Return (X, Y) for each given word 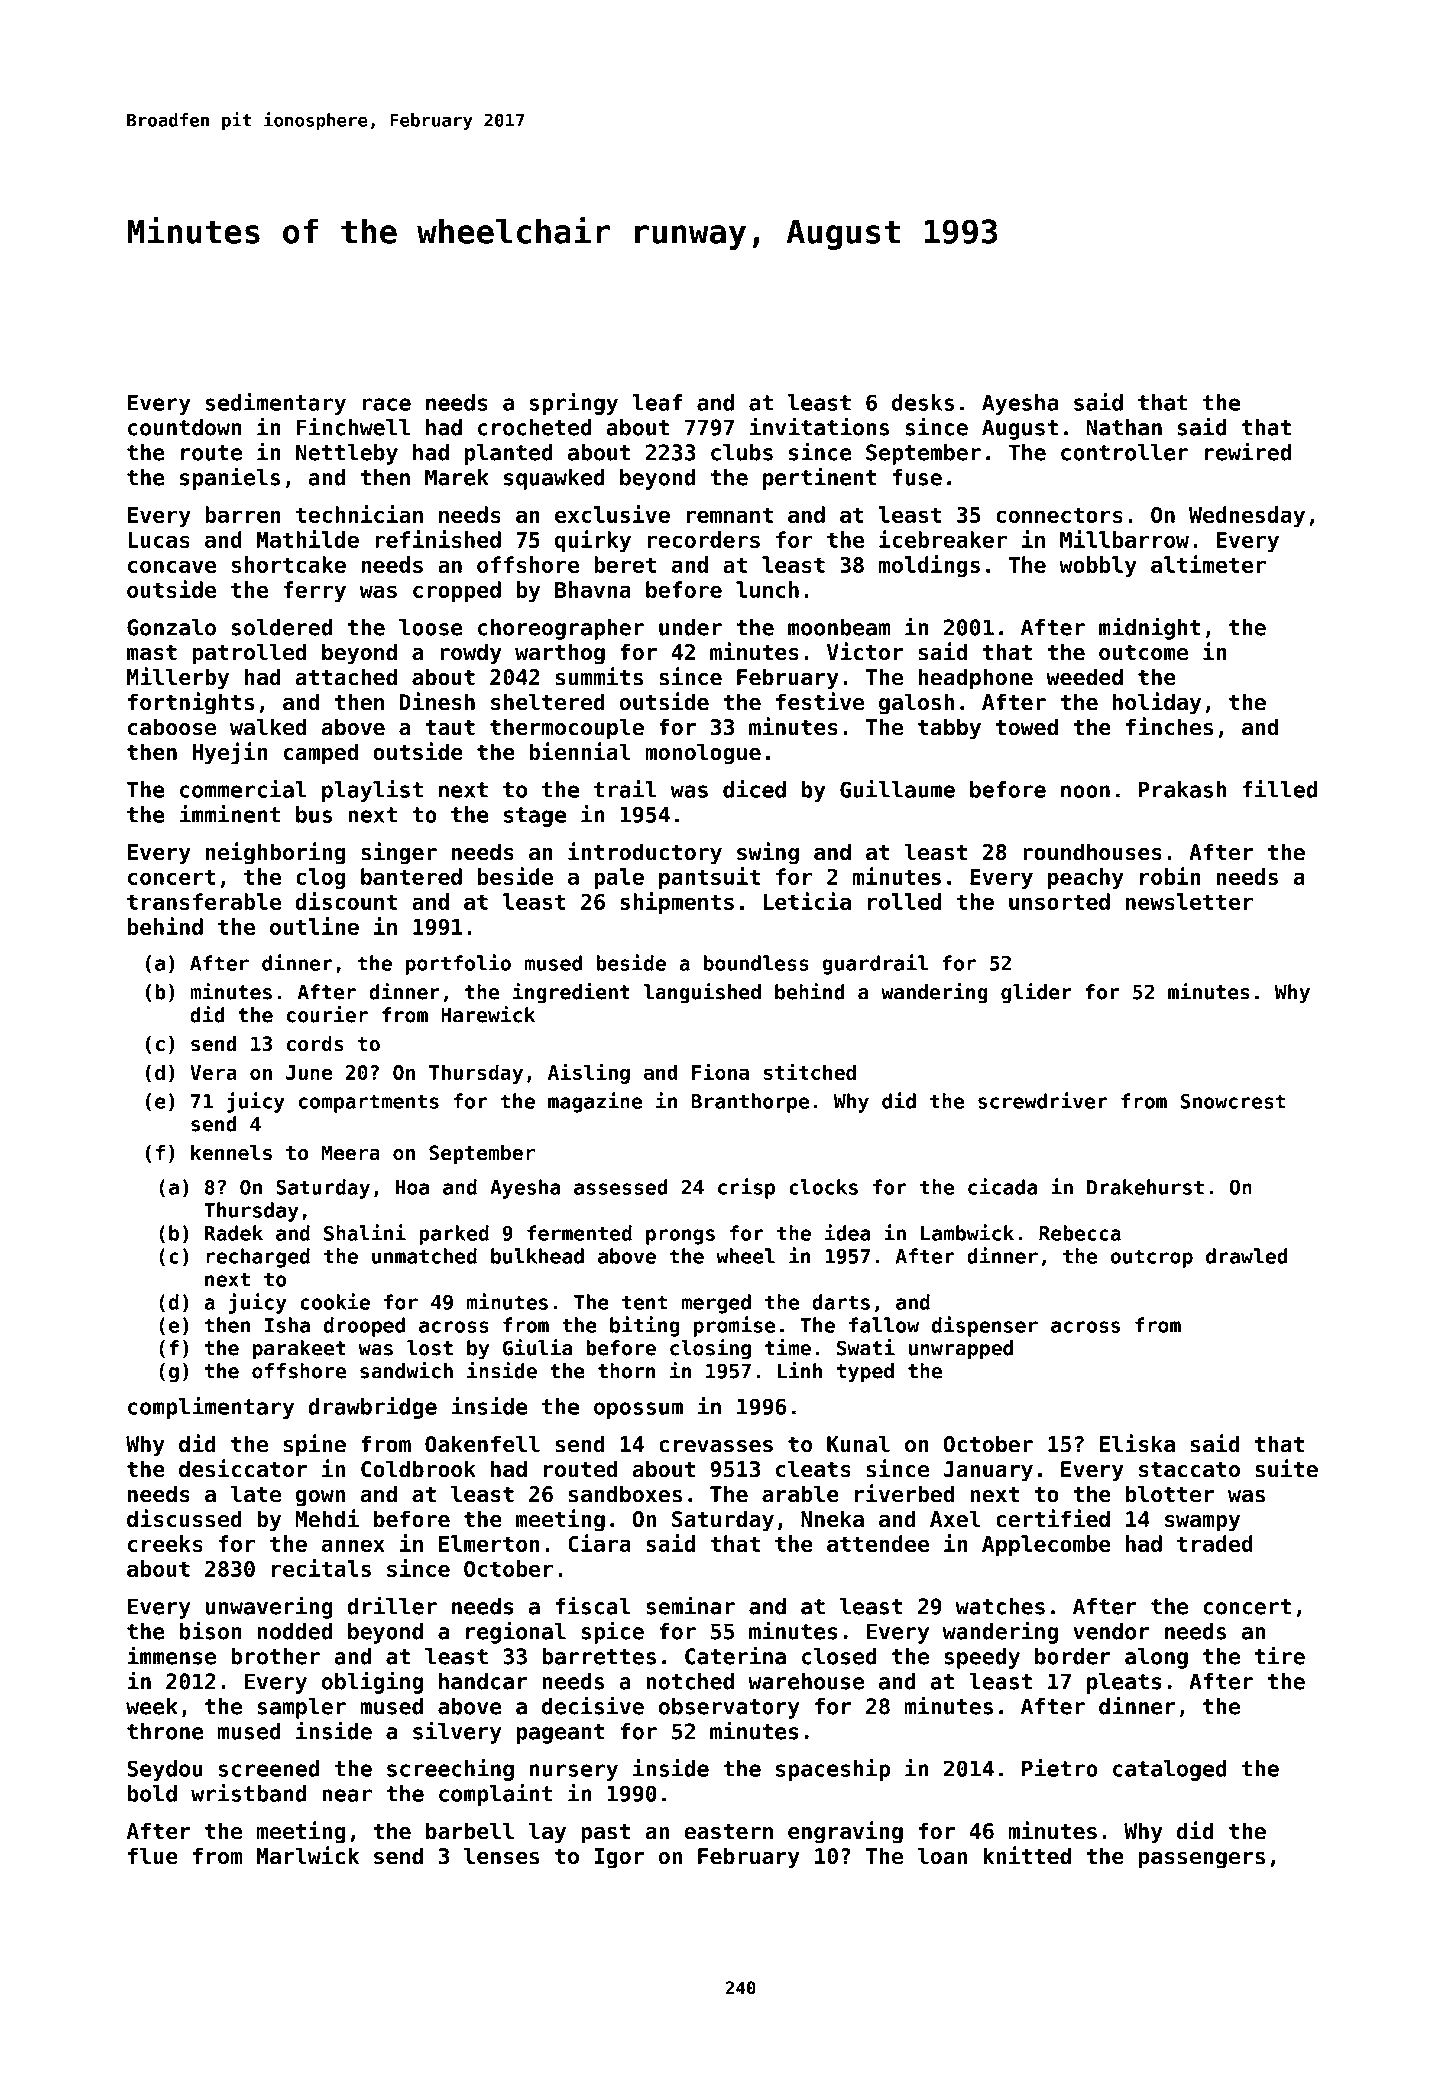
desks (923, 402)
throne (165, 1731)
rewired (1248, 451)
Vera (213, 1072)
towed (1027, 727)
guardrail (875, 964)
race (387, 404)
